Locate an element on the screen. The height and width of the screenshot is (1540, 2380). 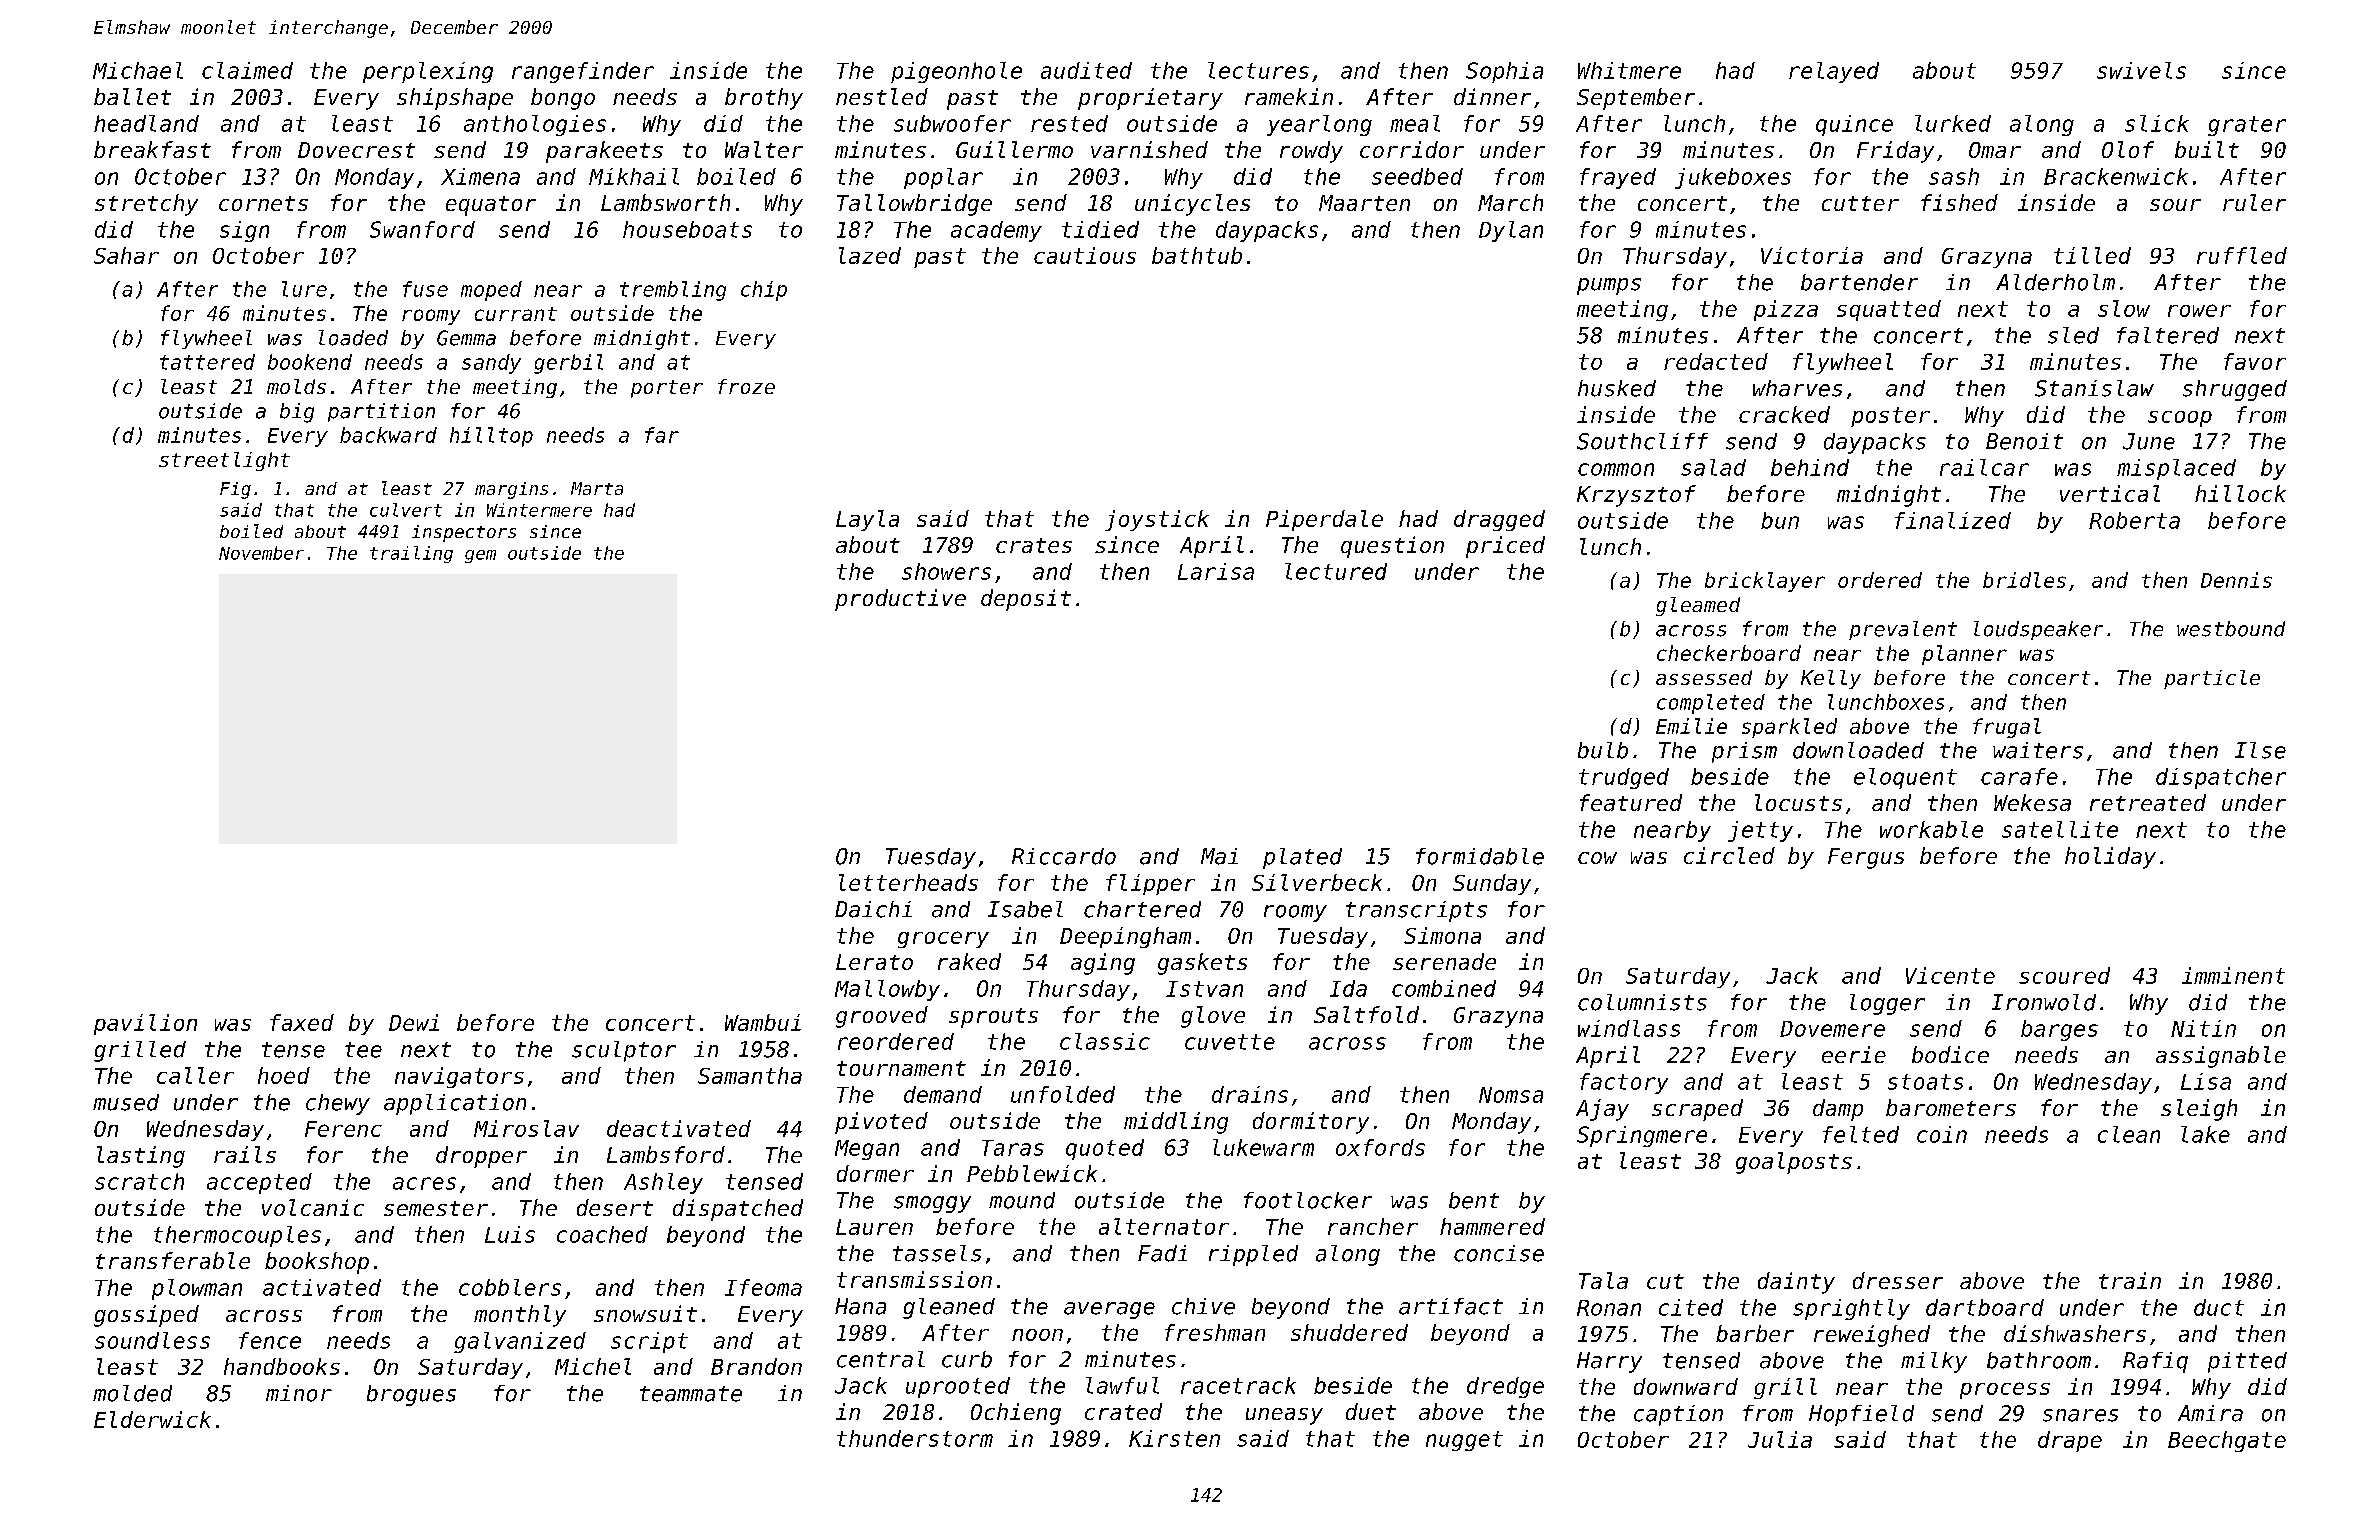
Layla is located at coordinates (867, 520).
